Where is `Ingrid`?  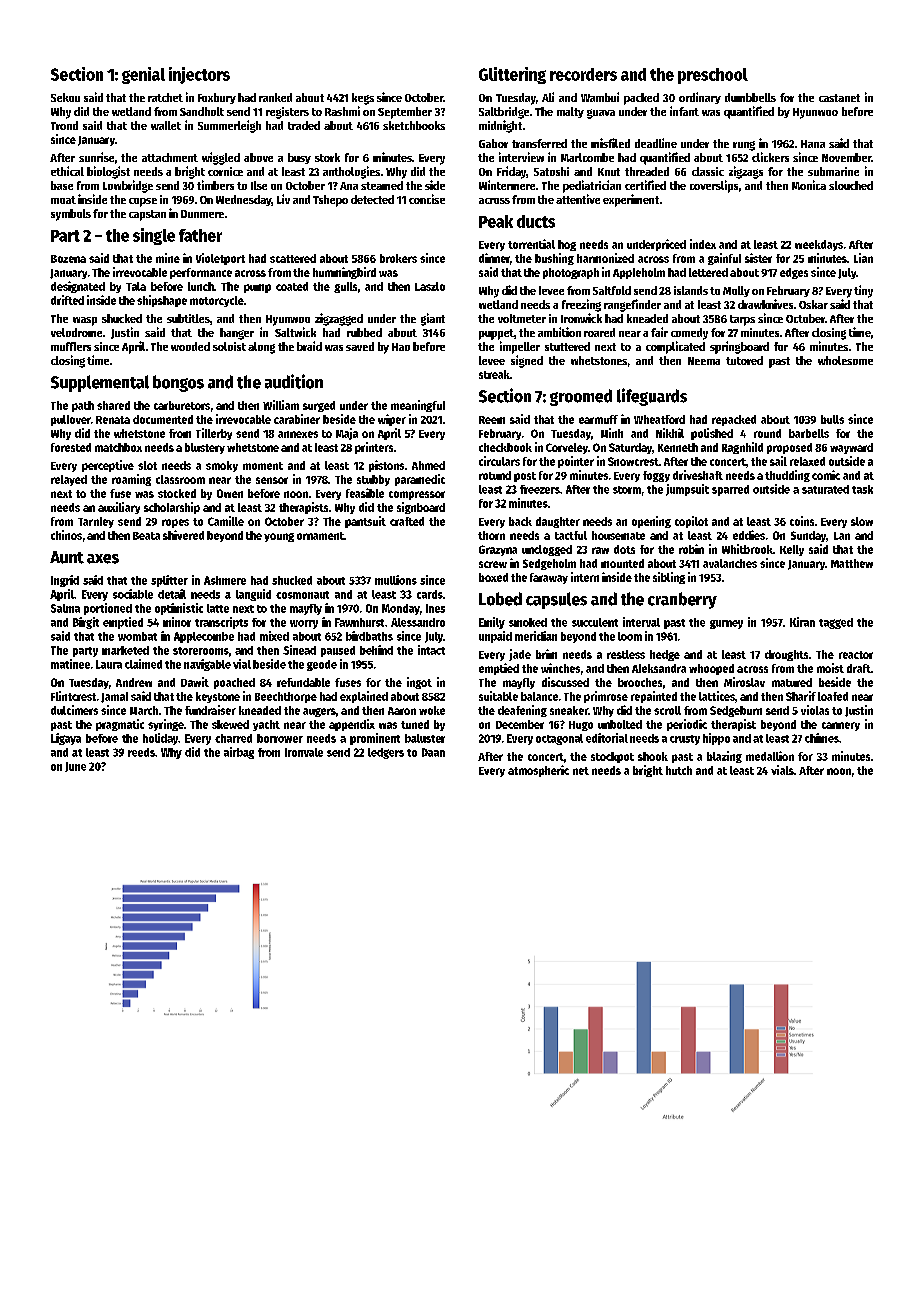
Ingrid is located at coordinates (65, 581).
